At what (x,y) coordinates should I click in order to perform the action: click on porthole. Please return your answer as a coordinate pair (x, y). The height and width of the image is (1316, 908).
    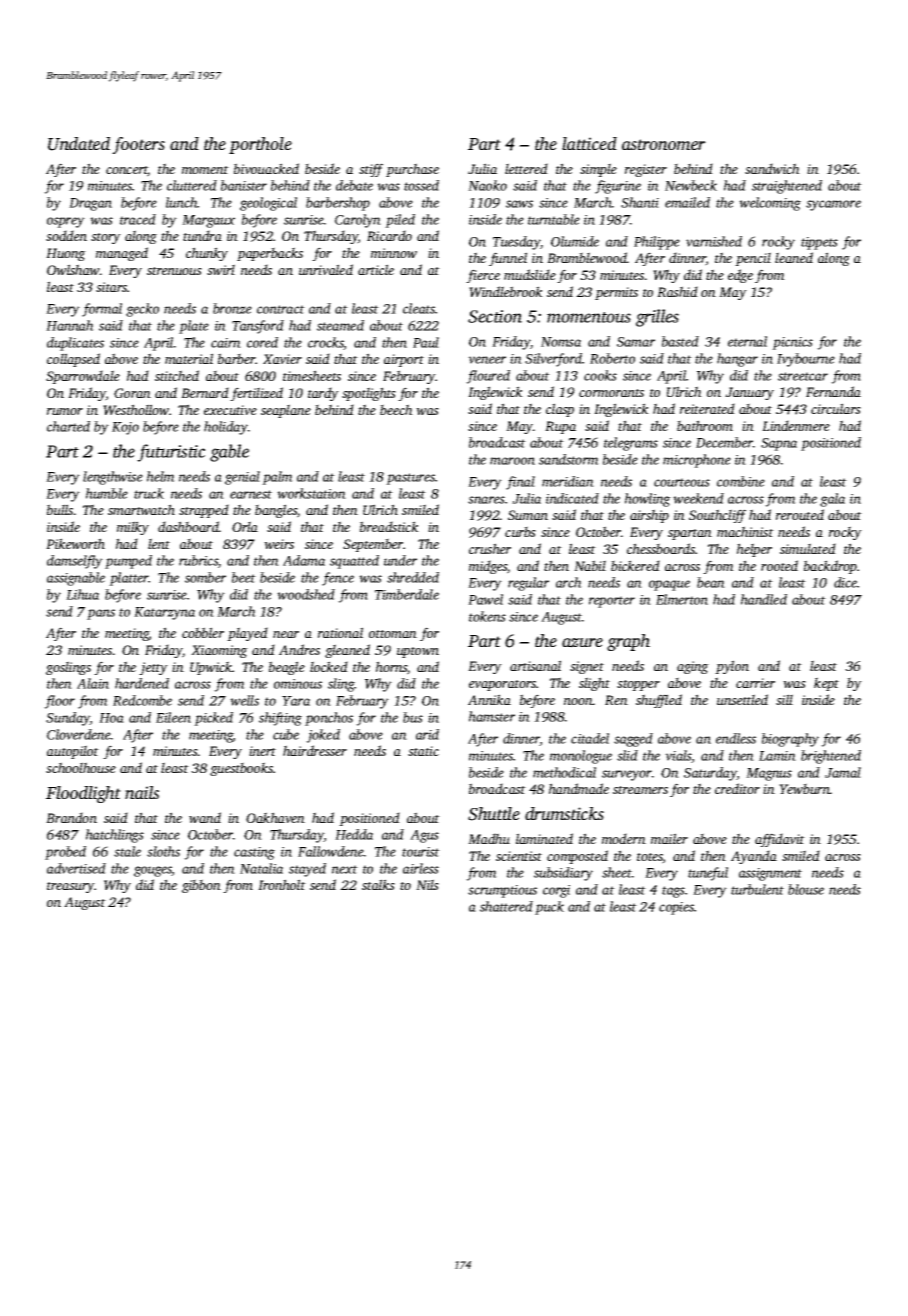
    Looking at the image, I should click on (260, 145).
